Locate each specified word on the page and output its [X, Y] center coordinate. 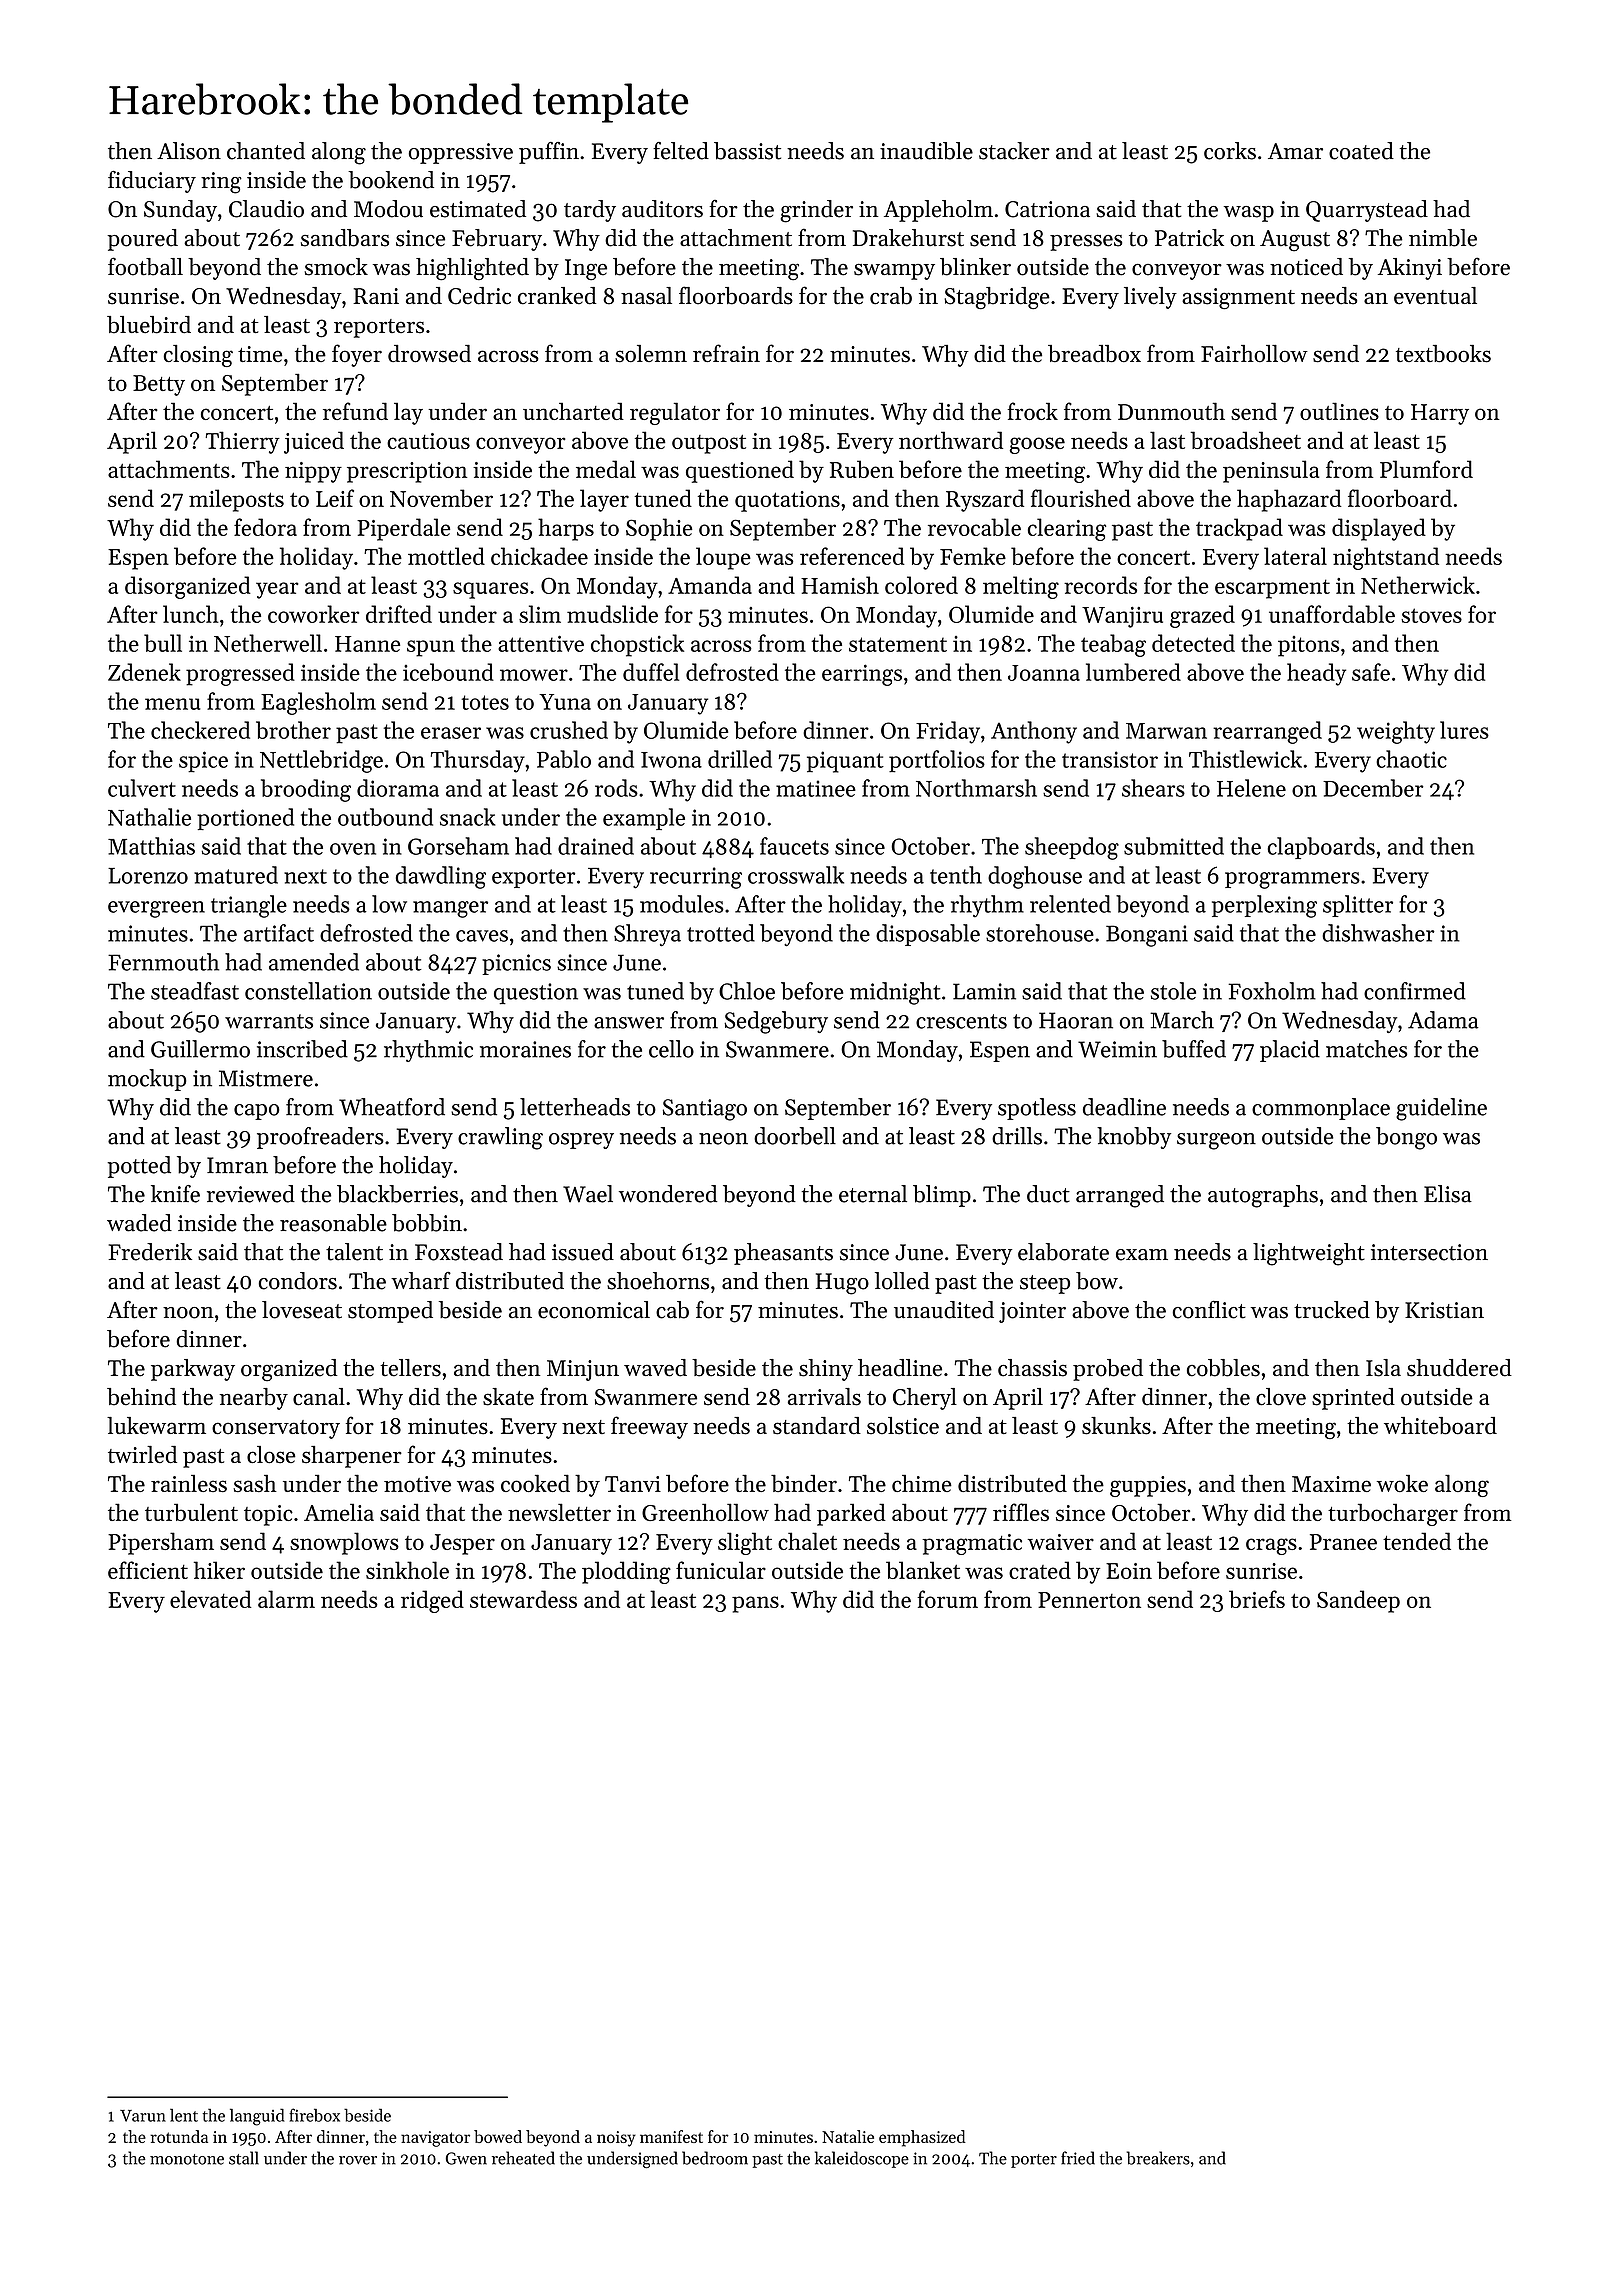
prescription [407, 472]
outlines [1339, 411]
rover [358, 2160]
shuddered [1459, 1368]
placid [1290, 1051]
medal [606, 469]
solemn [651, 354]
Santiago [705, 1110]
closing [198, 356]
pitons [1308, 646]
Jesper [462, 1544]
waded [139, 1223]
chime [922, 1483]
